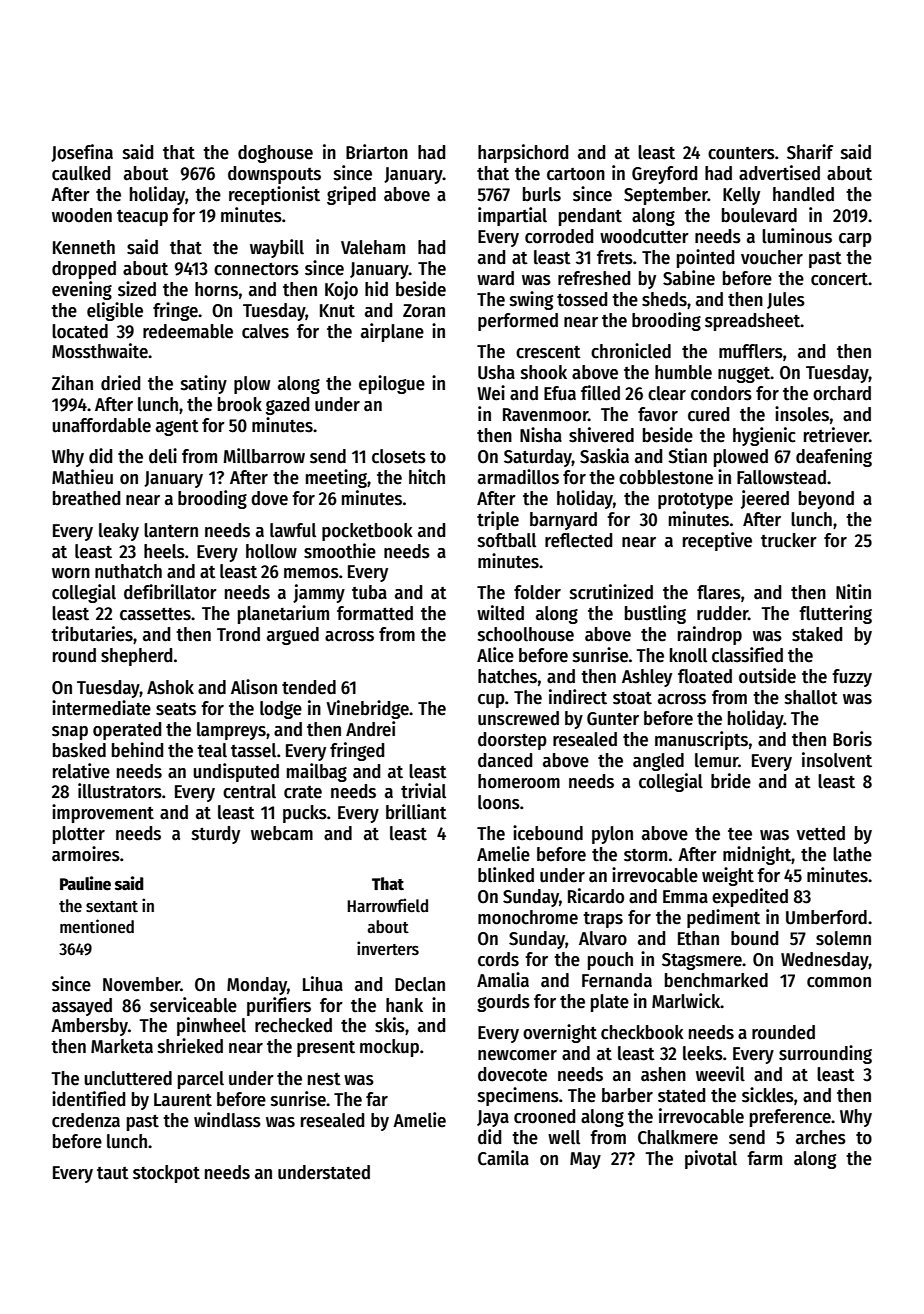  Describe the element at coordinates (79, 750) in the screenshot. I see `basked` at that location.
